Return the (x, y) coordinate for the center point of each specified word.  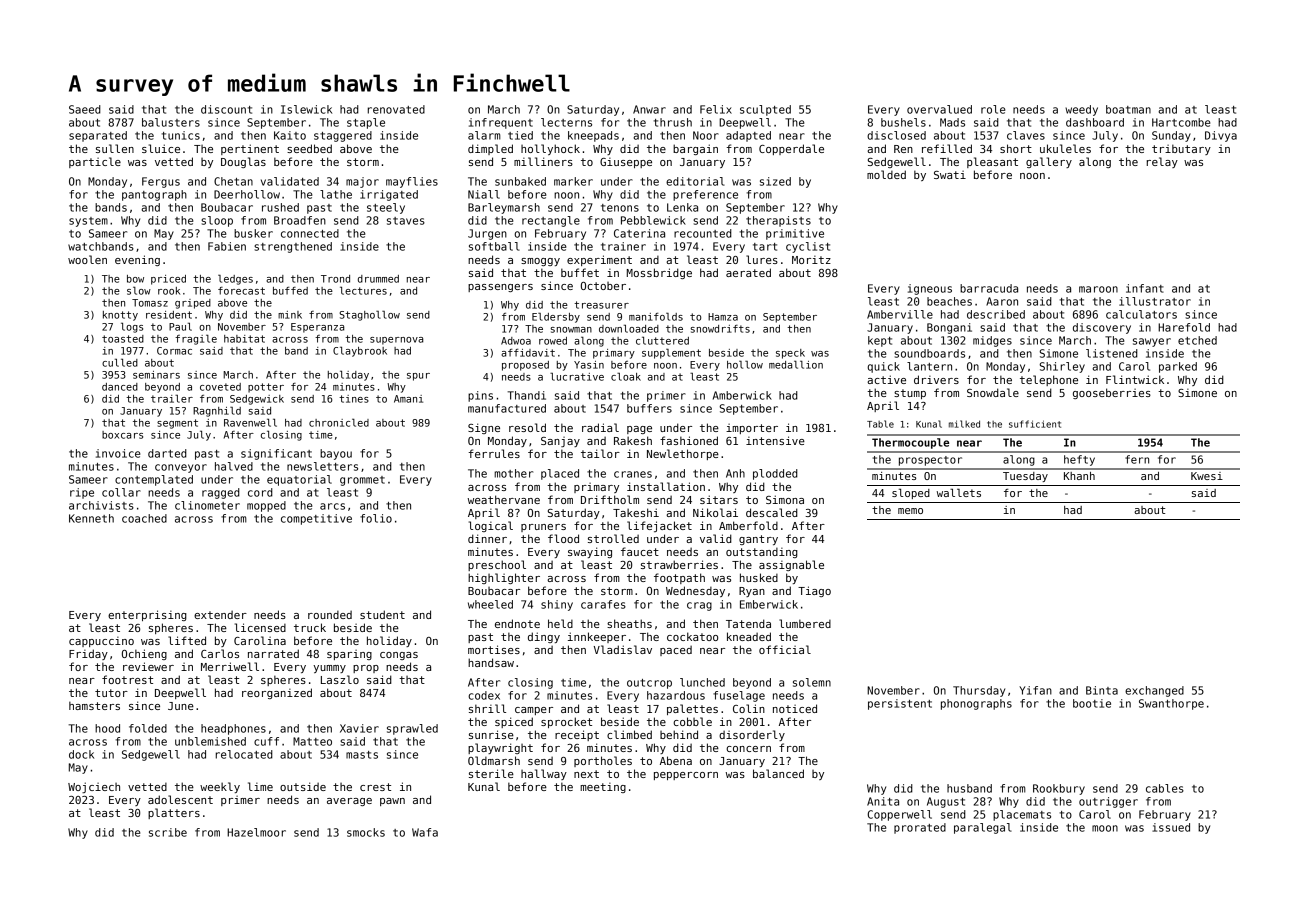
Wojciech (94, 787)
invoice (118, 453)
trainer (623, 246)
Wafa (425, 832)
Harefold (1184, 327)
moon (1105, 828)
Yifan (1035, 690)
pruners (543, 528)
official (785, 649)
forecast (241, 291)
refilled (947, 148)
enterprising (147, 615)
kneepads (593, 136)
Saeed (85, 109)
